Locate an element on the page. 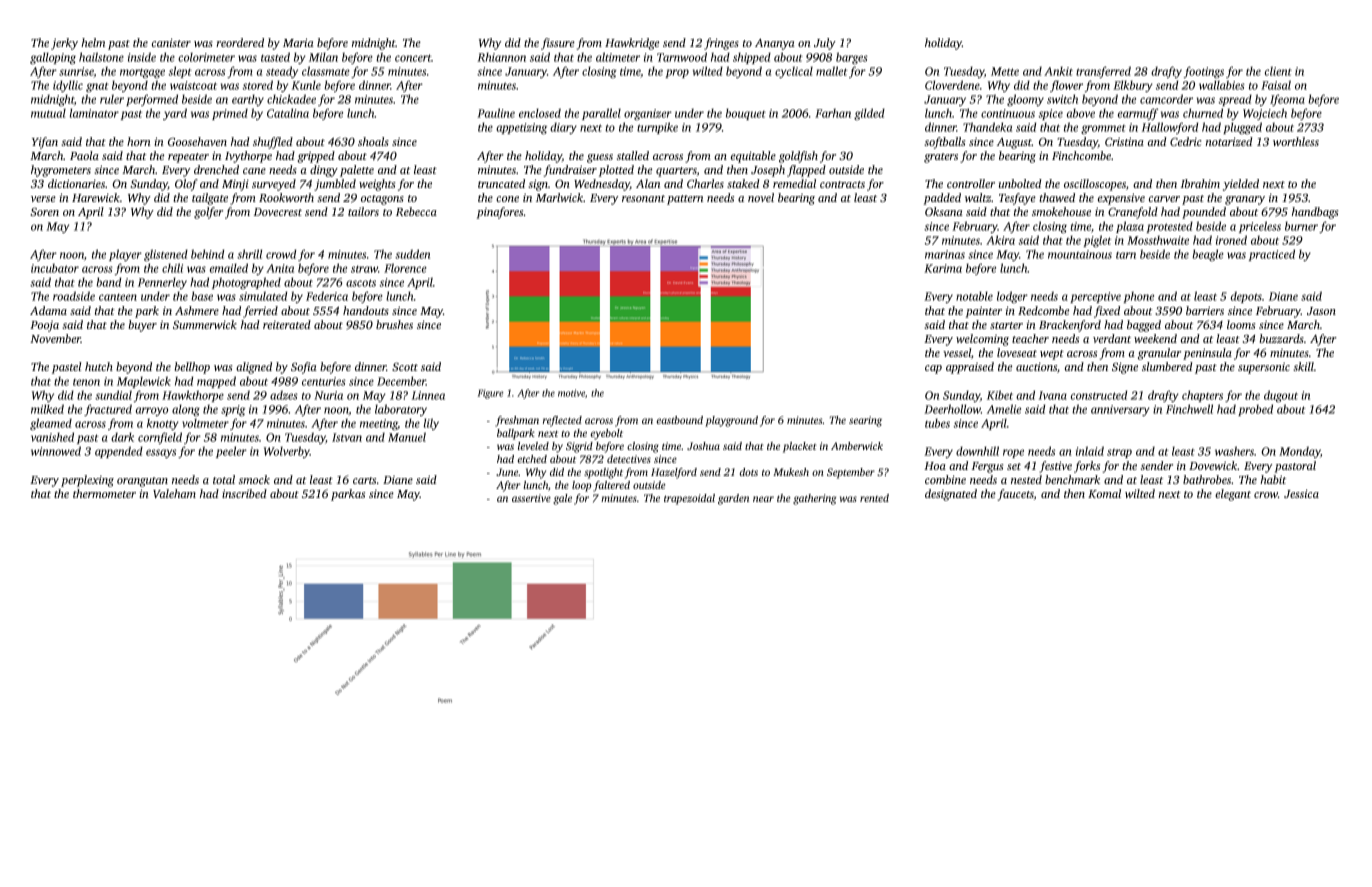 Image resolution: width=1372 pixels, height=887 pixels. elegant is located at coordinates (1233, 495).
